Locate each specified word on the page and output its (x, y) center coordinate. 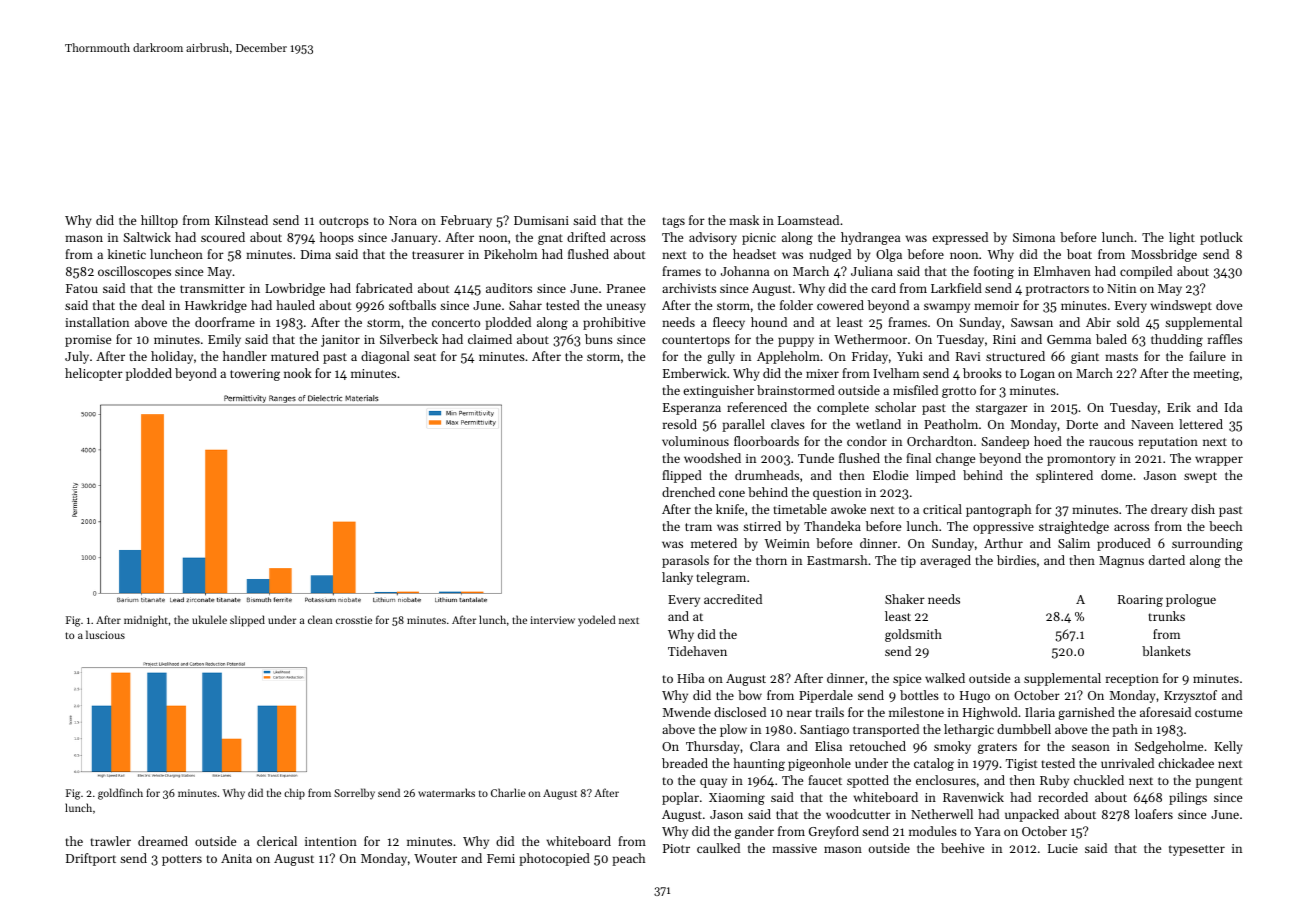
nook (298, 373)
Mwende (687, 712)
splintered (1064, 476)
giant (1085, 358)
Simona (1034, 237)
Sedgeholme (1169, 747)
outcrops (344, 222)
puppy (796, 342)
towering (255, 375)
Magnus (1121, 562)
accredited (733, 599)
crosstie (354, 620)
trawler (111, 841)
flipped (682, 476)
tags (674, 222)
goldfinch (120, 794)
